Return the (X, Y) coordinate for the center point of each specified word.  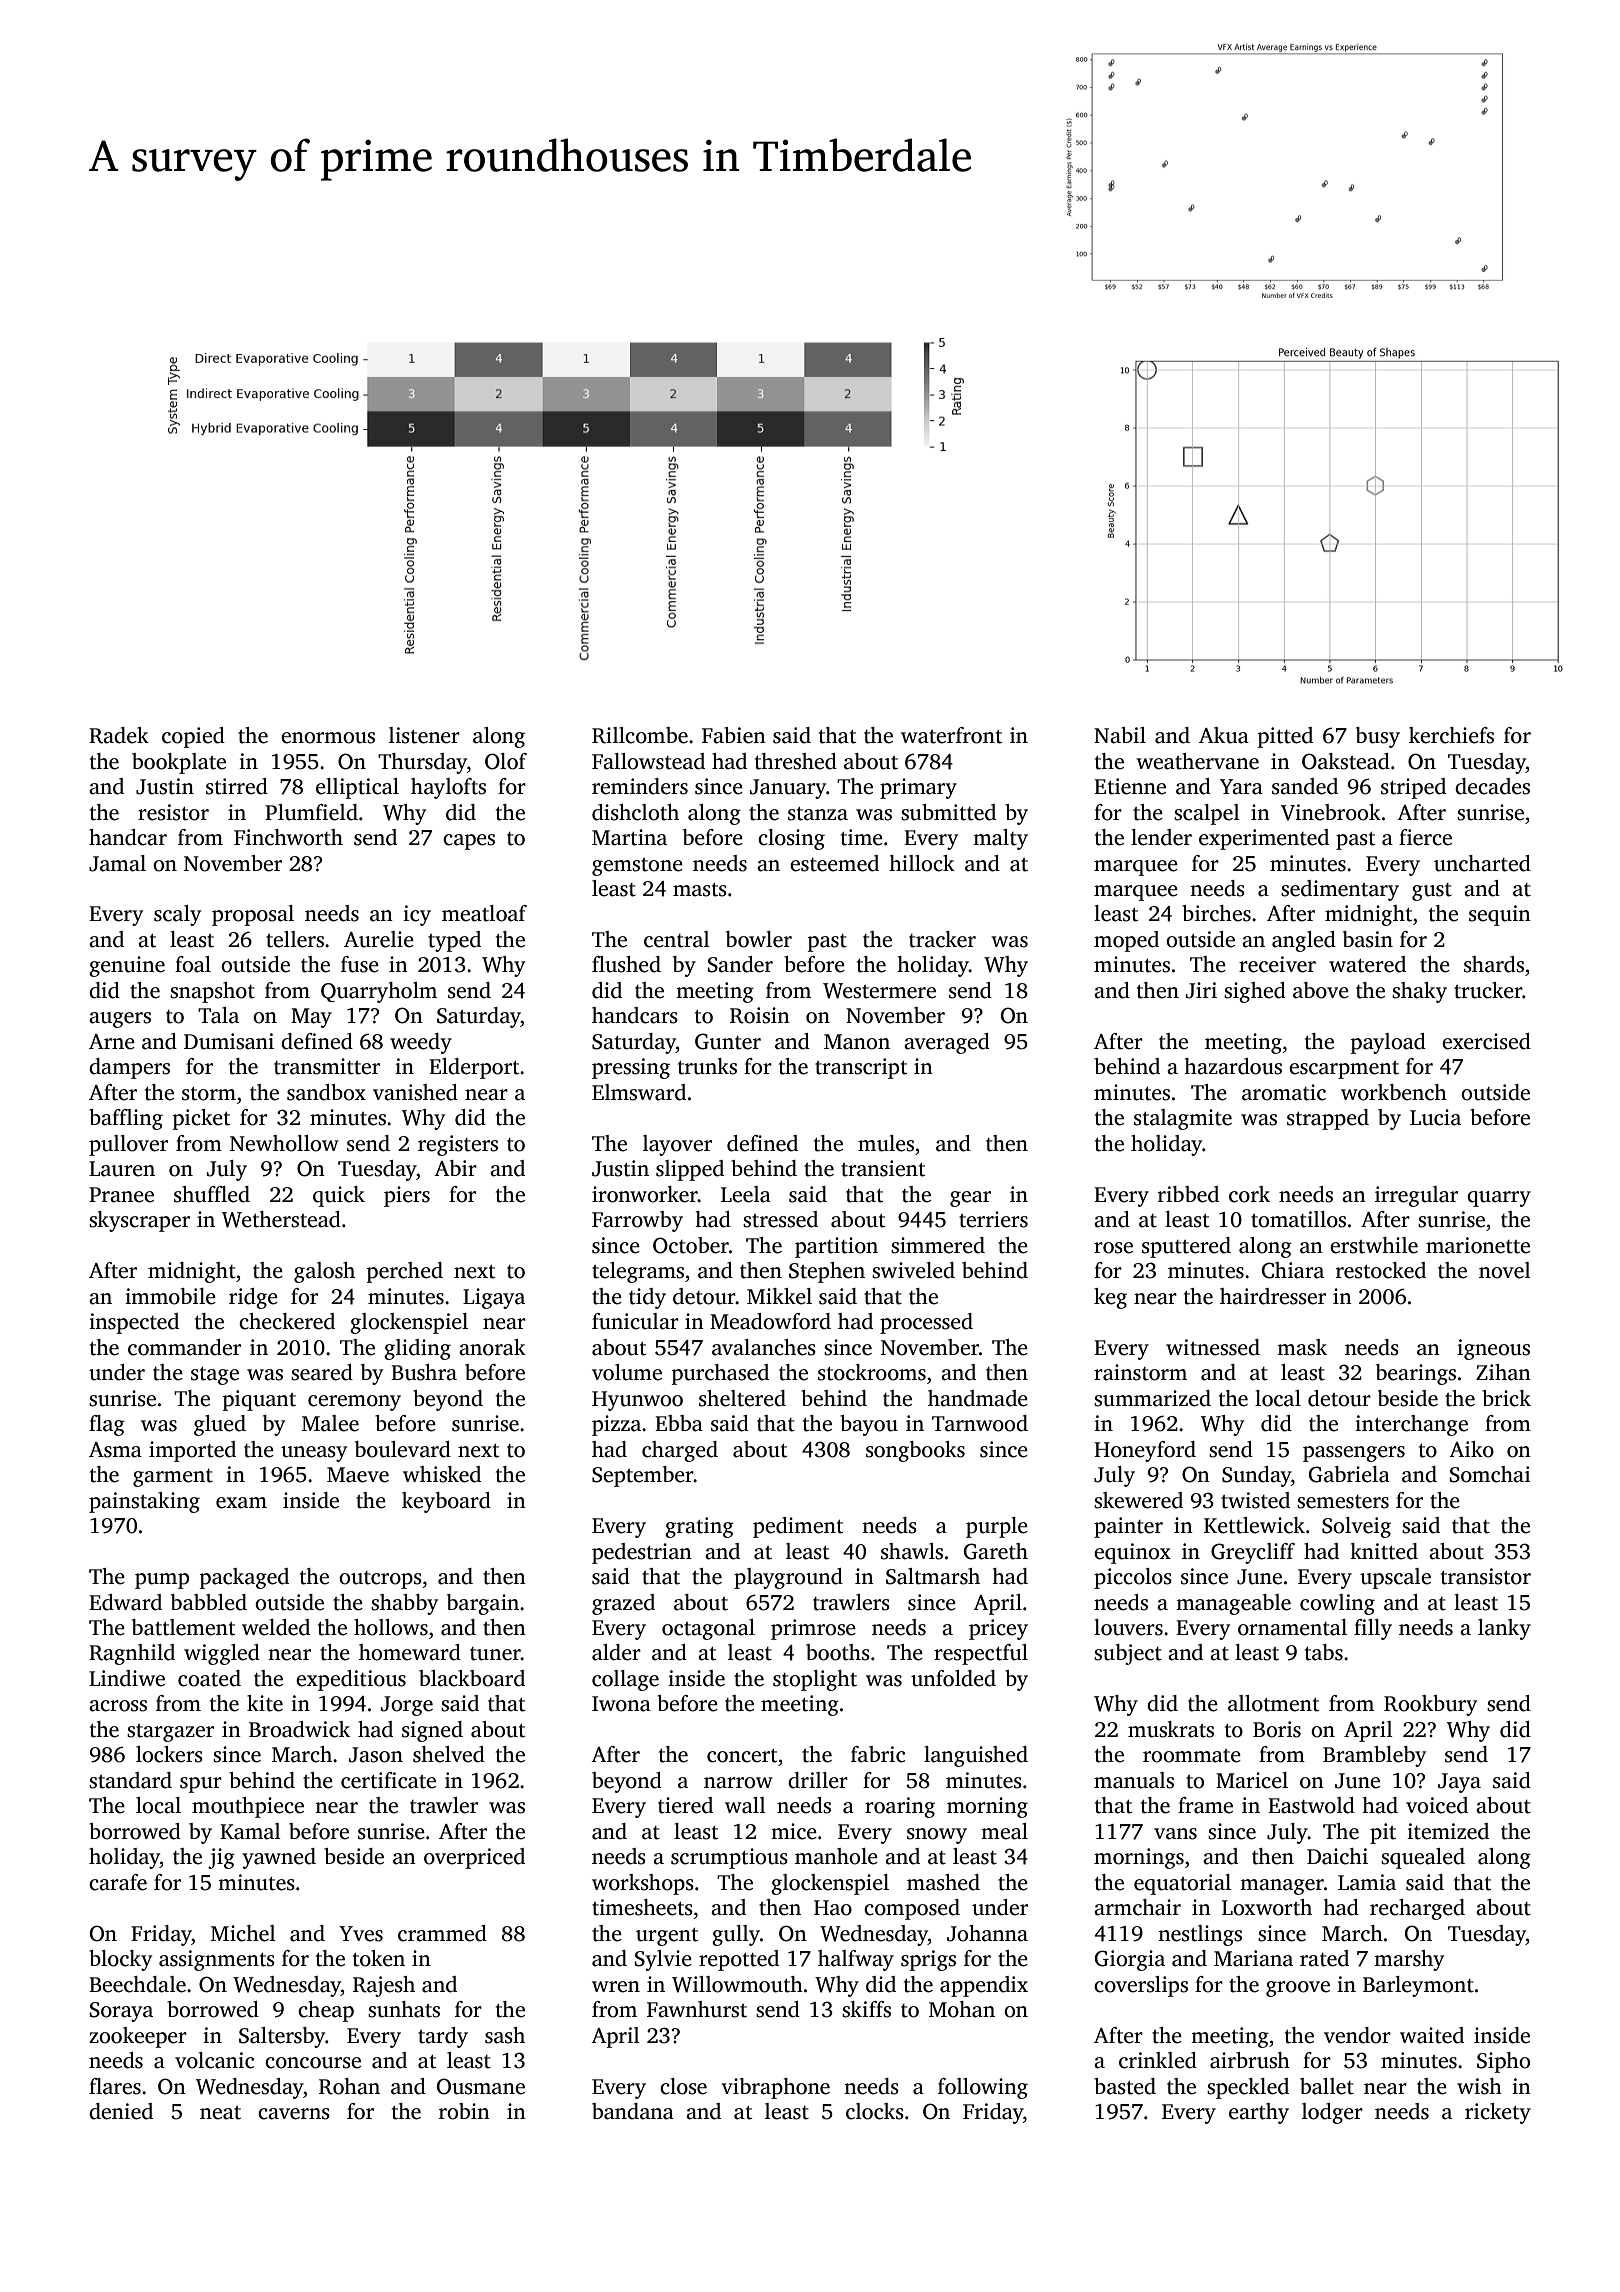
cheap (326, 2011)
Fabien (734, 735)
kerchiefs (1451, 735)
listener (424, 735)
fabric (878, 1754)
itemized (1448, 1831)
